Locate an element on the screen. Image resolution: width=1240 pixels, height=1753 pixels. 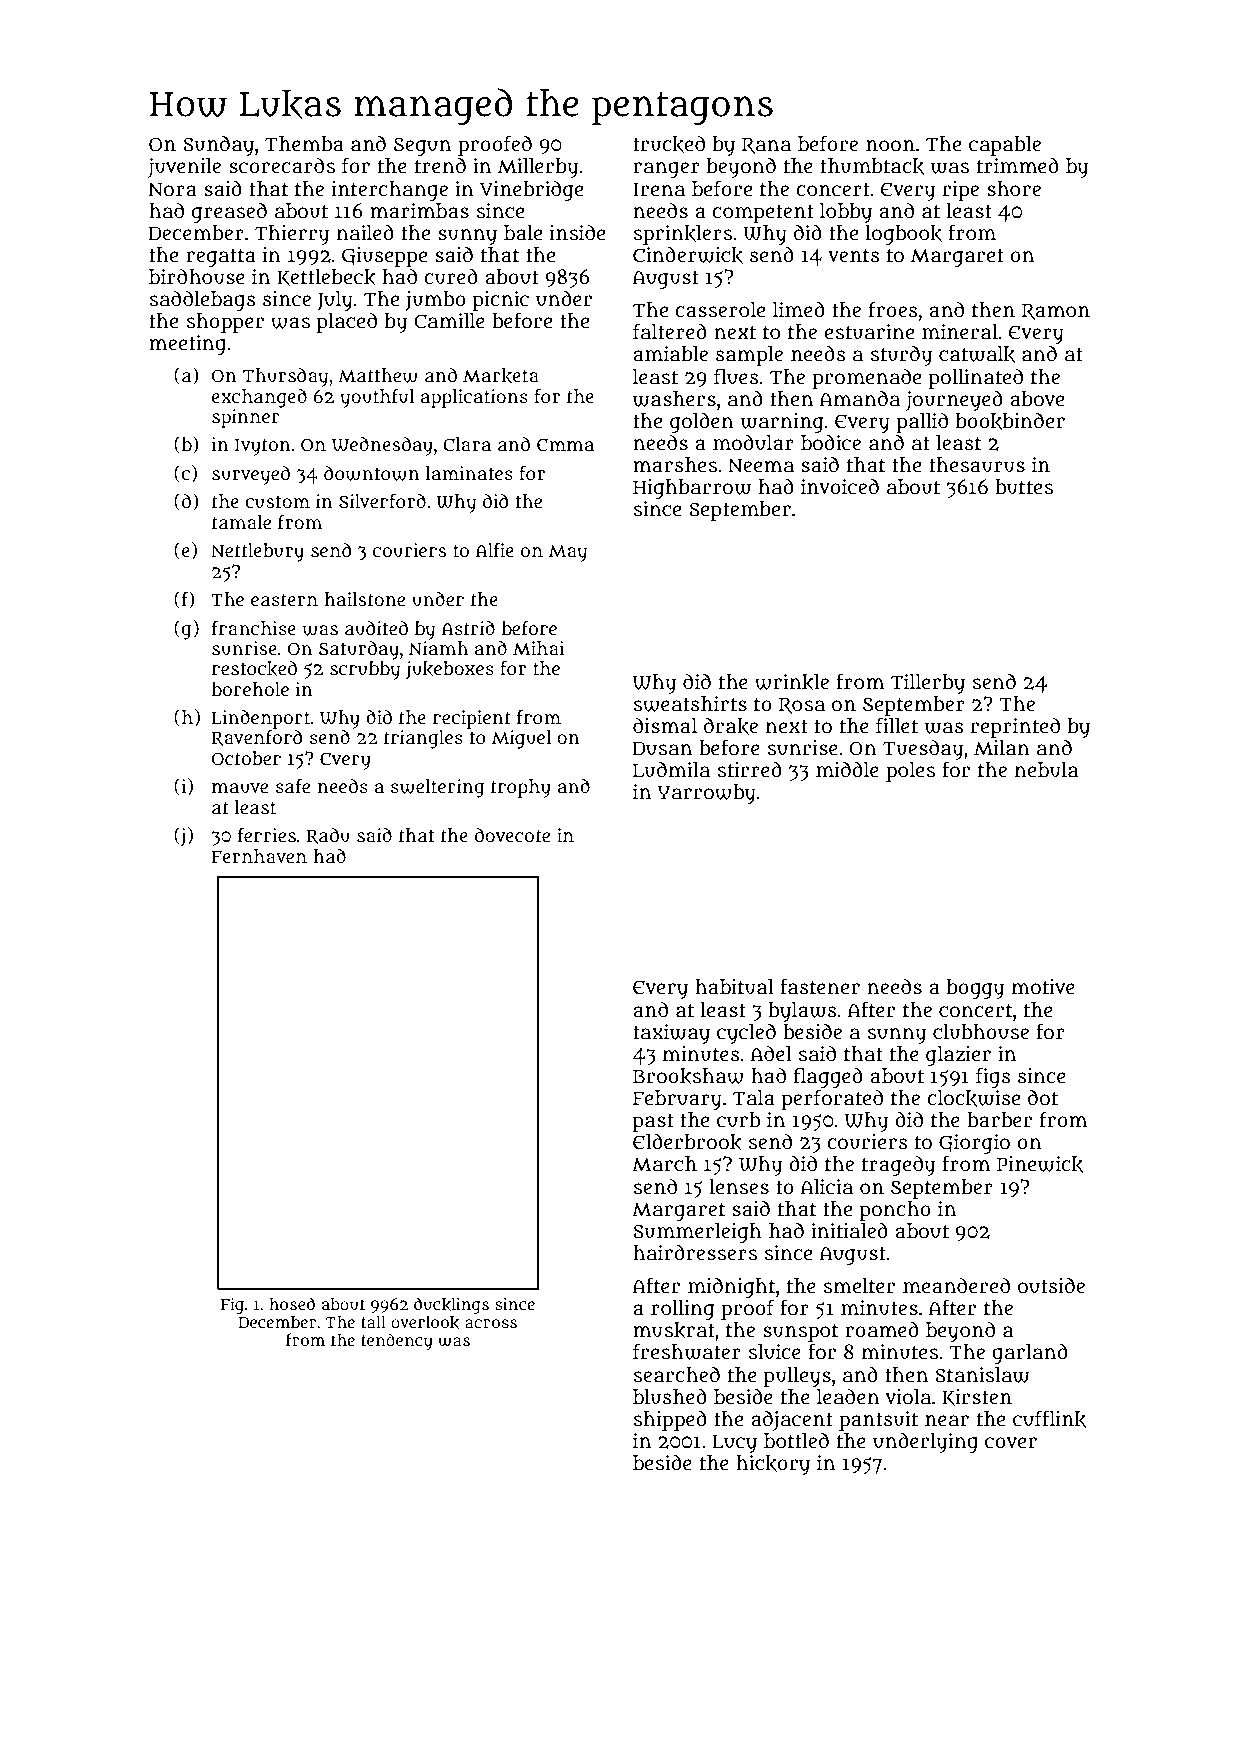
capable is located at coordinates (1005, 146).
